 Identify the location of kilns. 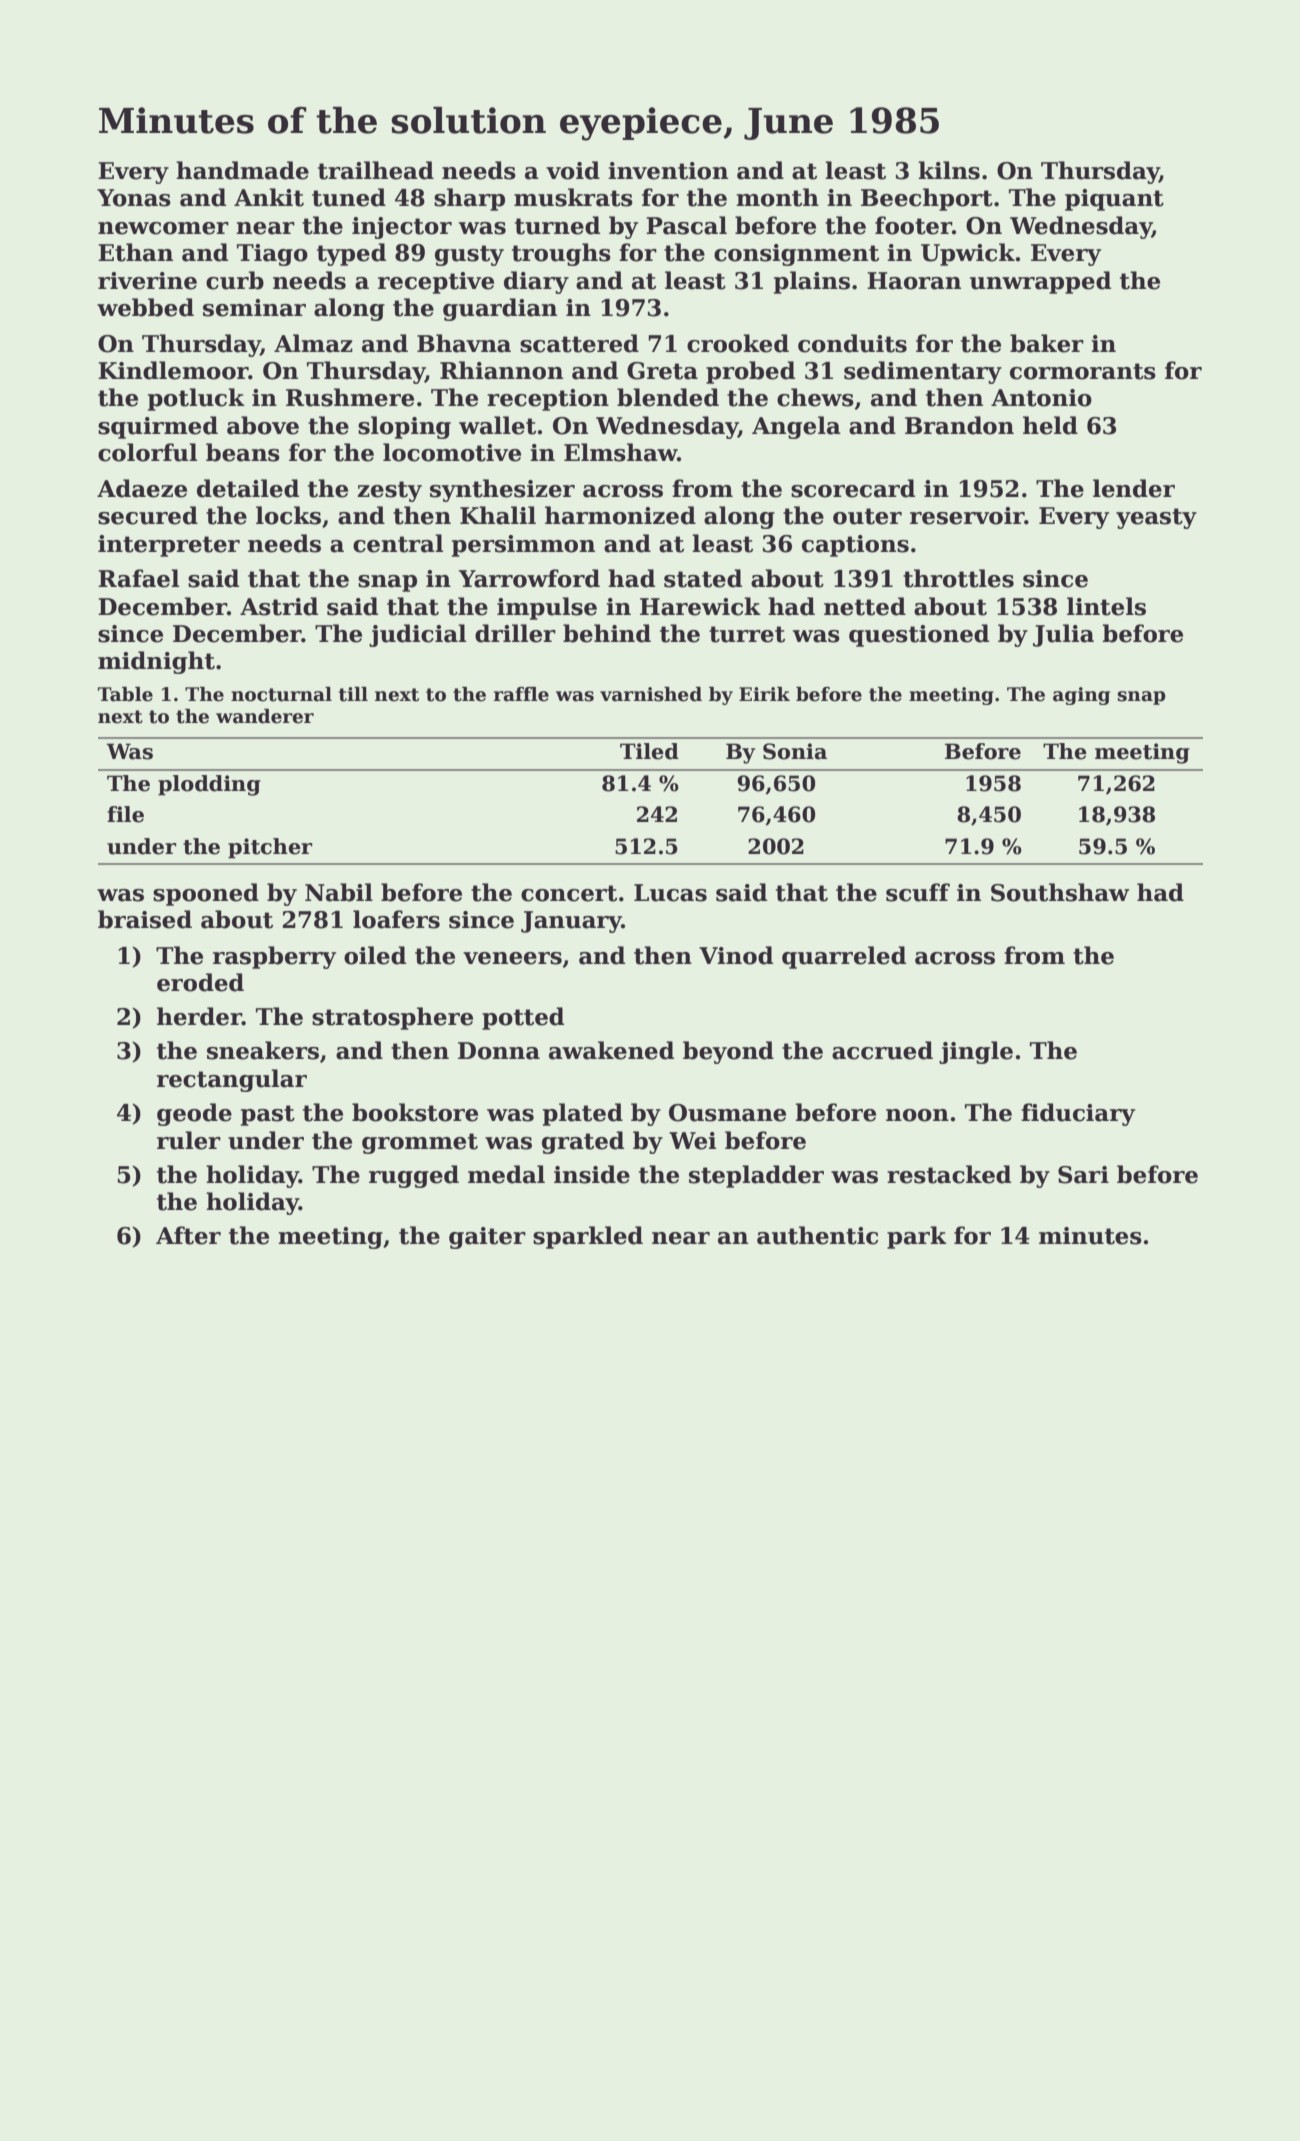
(949, 170).
